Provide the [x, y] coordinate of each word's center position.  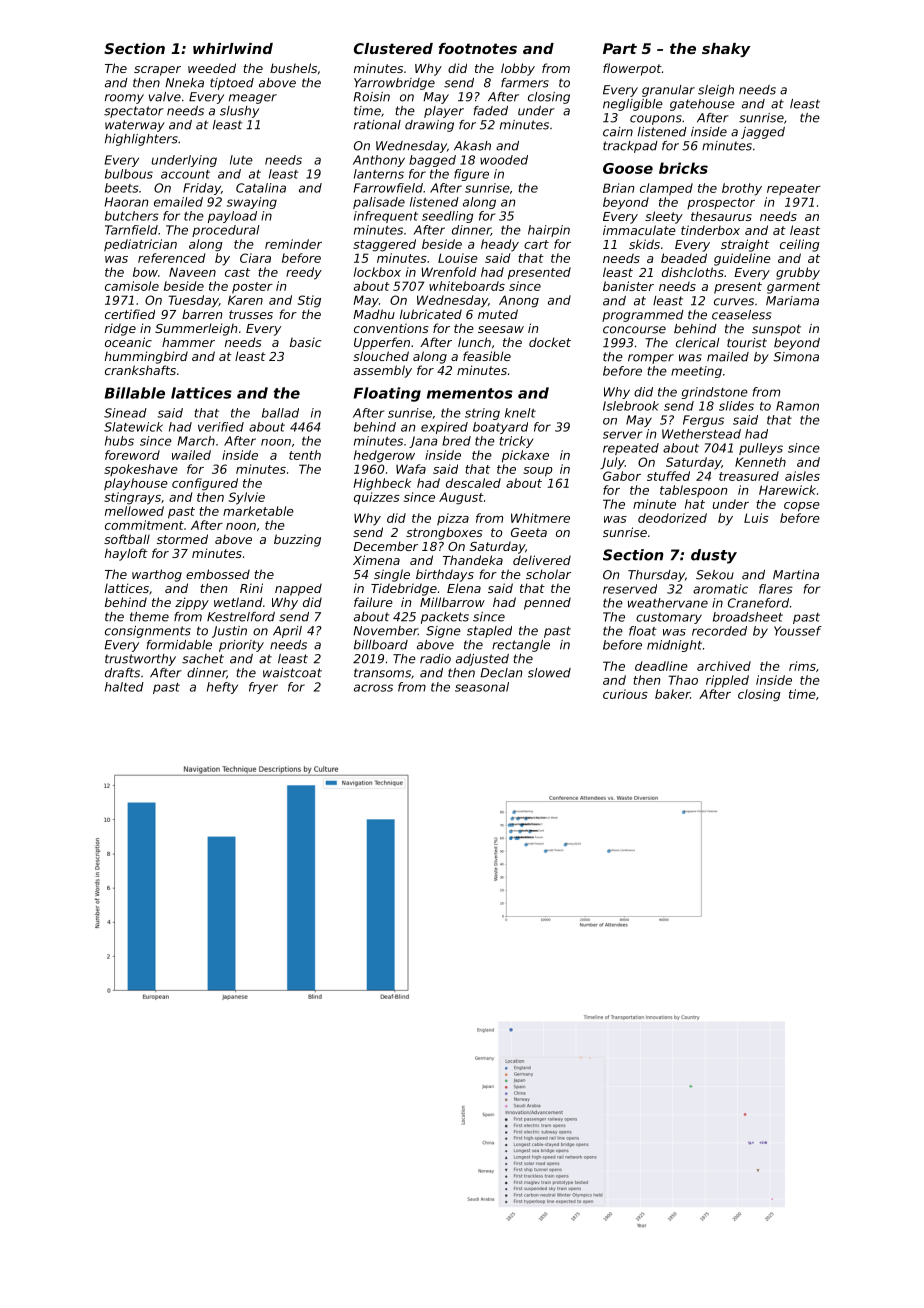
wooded [504, 160]
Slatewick [133, 427]
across [373, 688]
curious [625, 694]
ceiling [800, 245]
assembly [383, 371]
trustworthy [140, 660]
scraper [157, 71]
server [622, 435]
